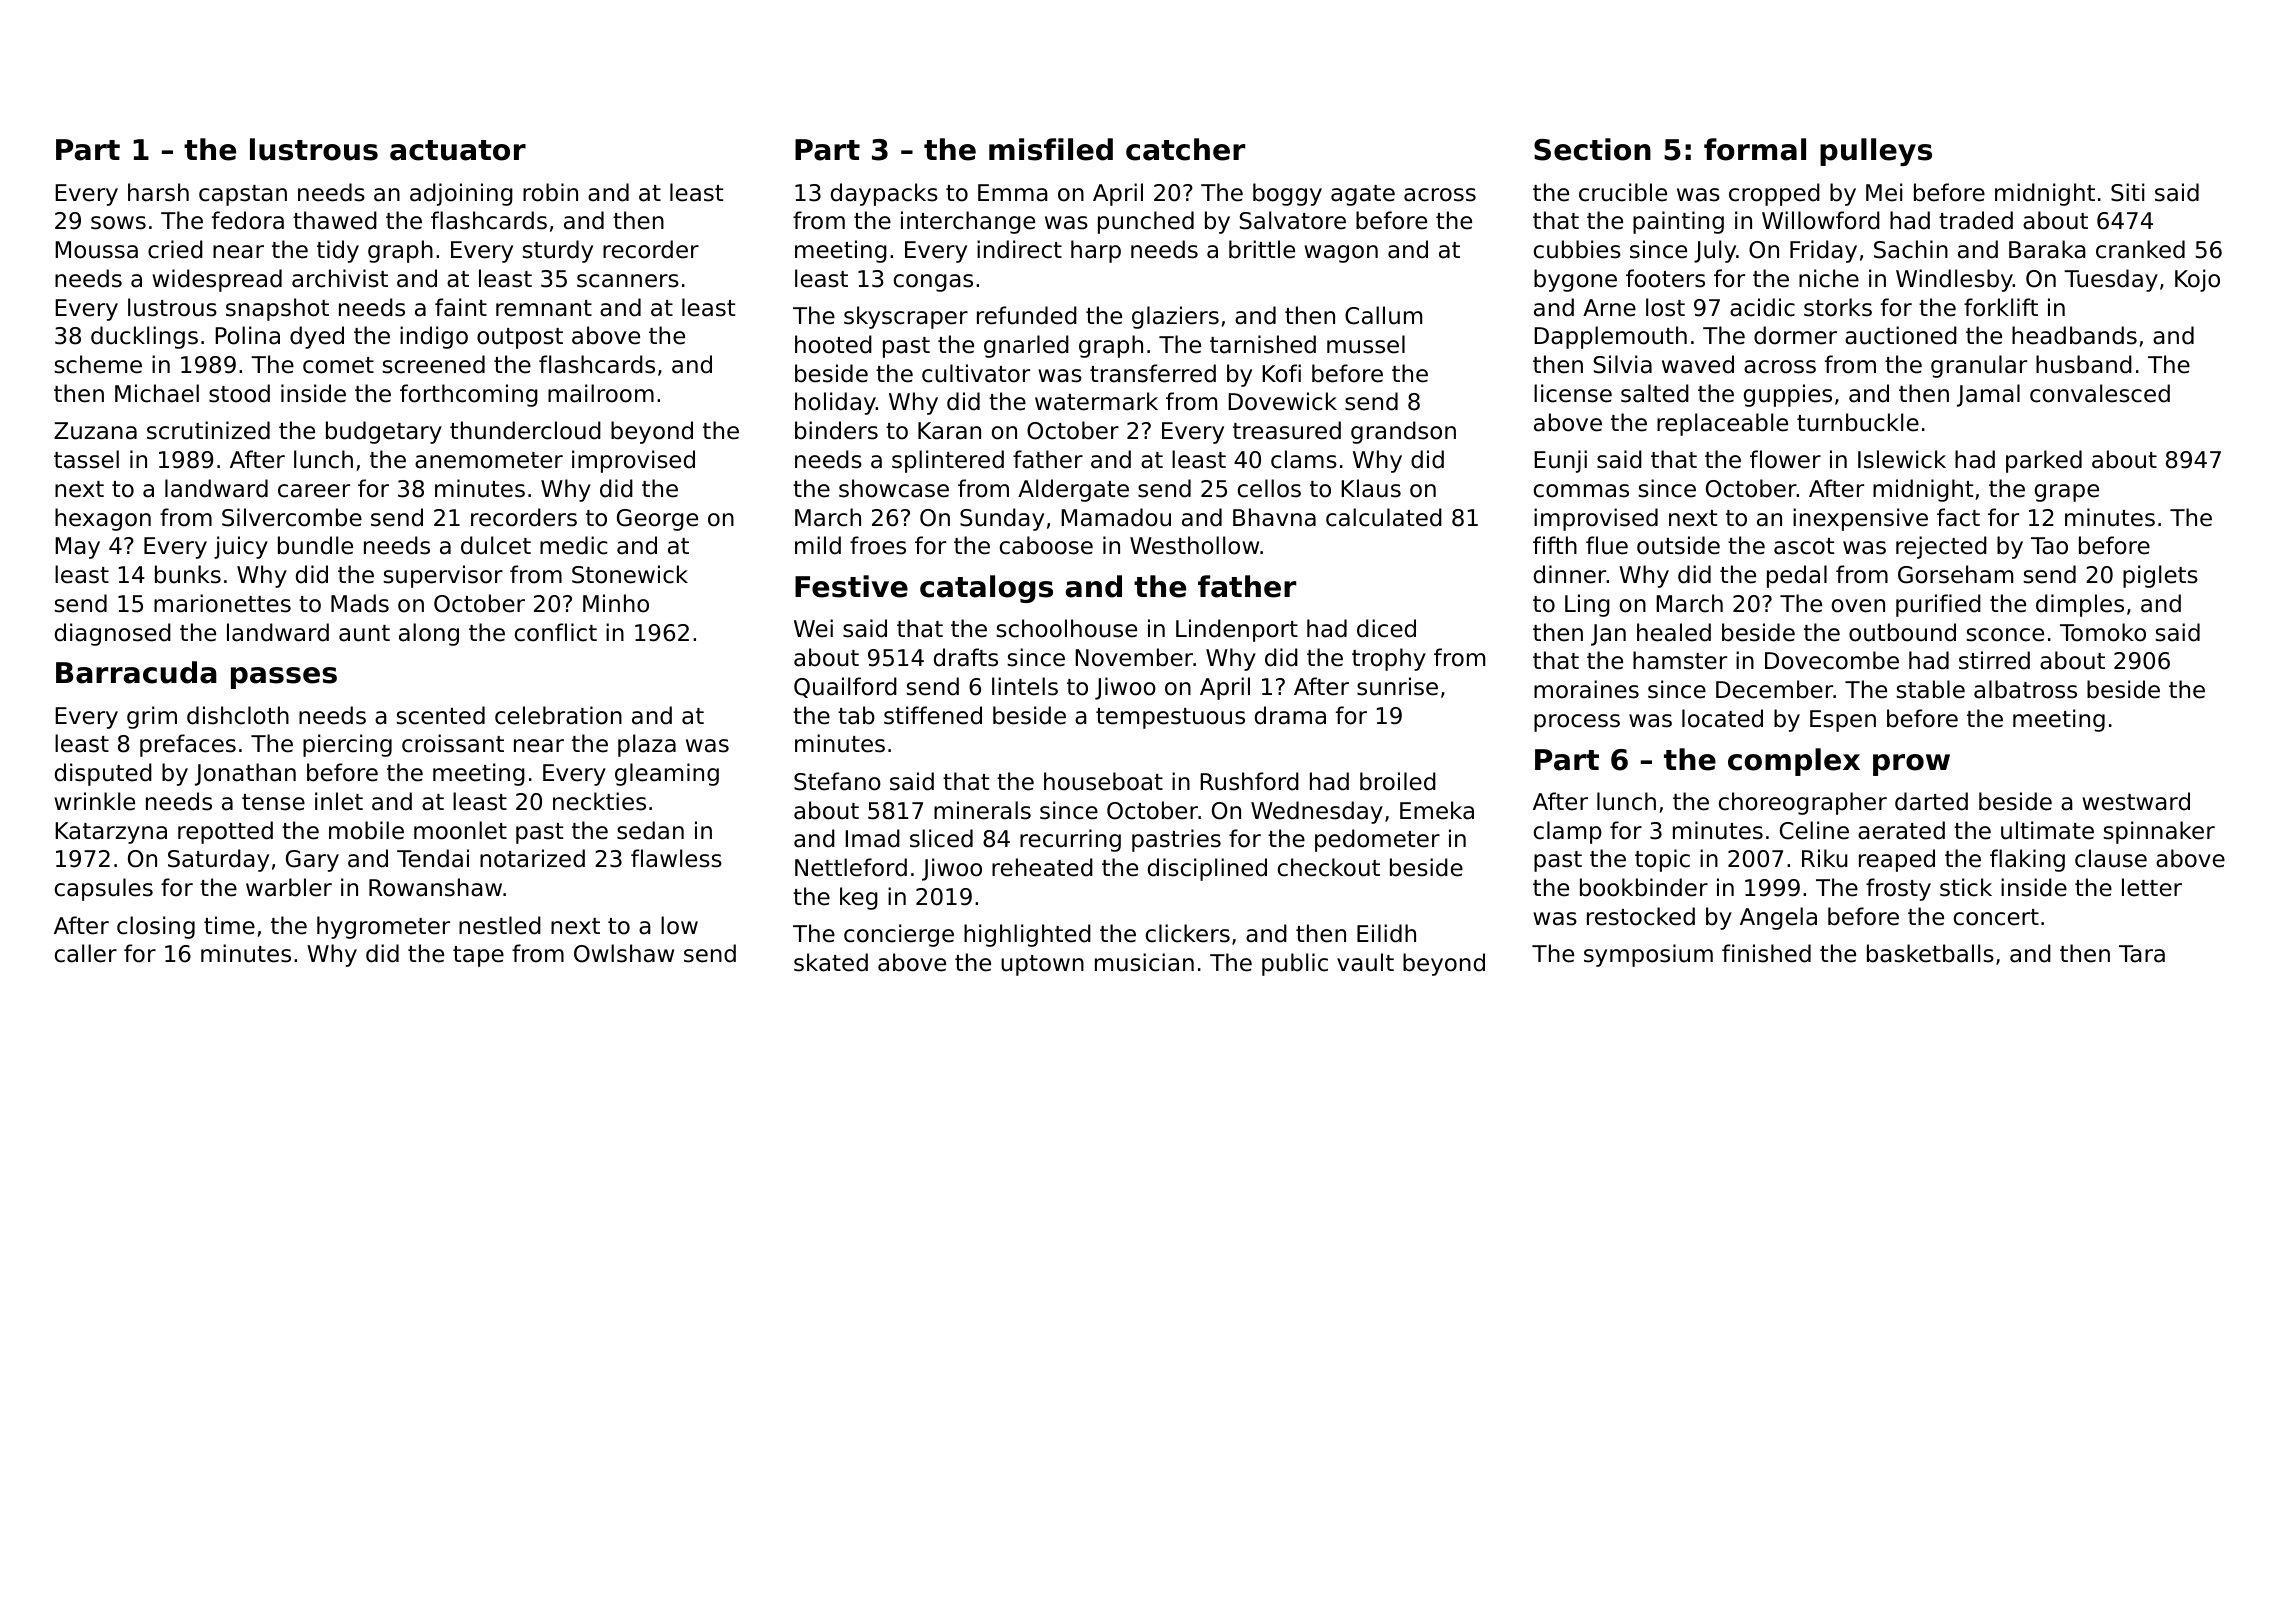 This screenshot has width=2282, height=1614. What do you see at coordinates (461, 307) in the screenshot?
I see `faint` at bounding box center [461, 307].
